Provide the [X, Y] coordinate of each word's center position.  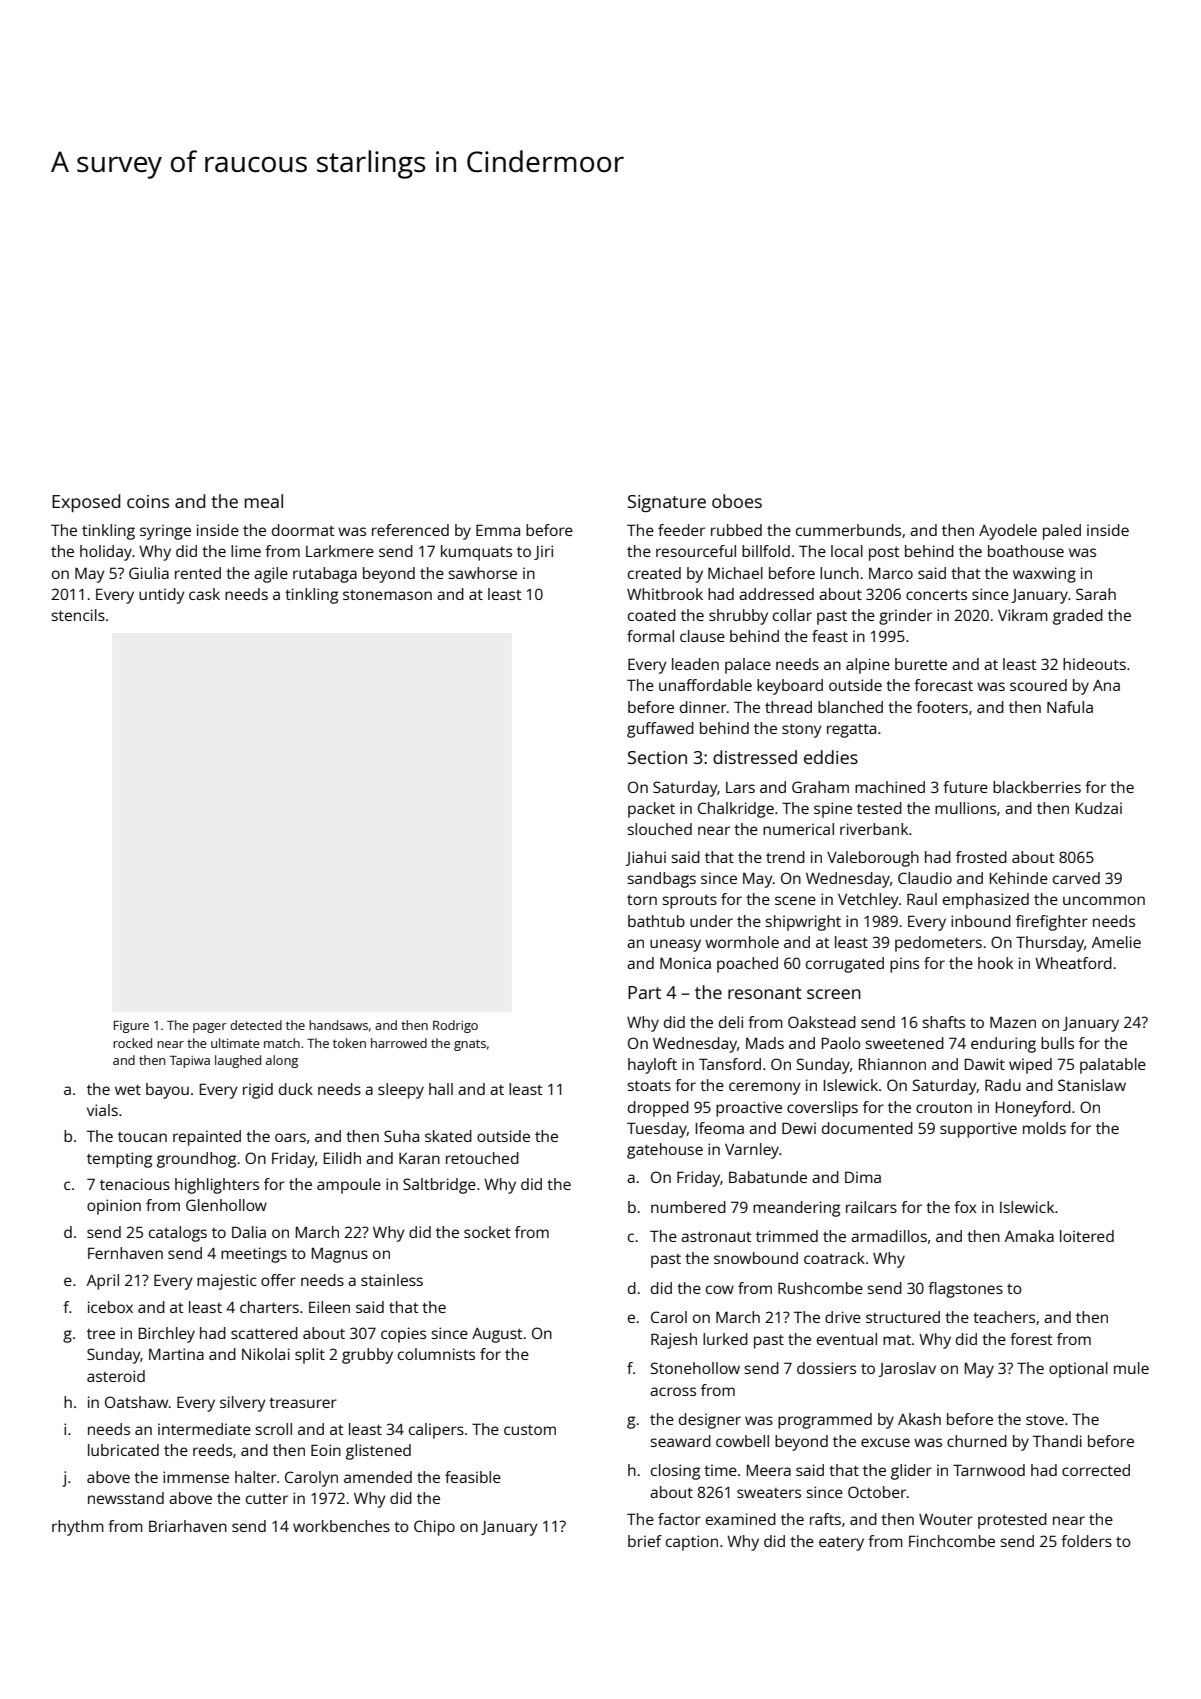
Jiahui [645, 858]
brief [645, 1541]
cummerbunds [848, 530]
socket [487, 1232]
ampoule [349, 1186]
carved [1076, 878]
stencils [78, 615]
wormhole [742, 942]
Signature [667, 503]
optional [1078, 1370]
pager [210, 1028]
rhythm [78, 1528]
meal [264, 501]
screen [834, 994]
